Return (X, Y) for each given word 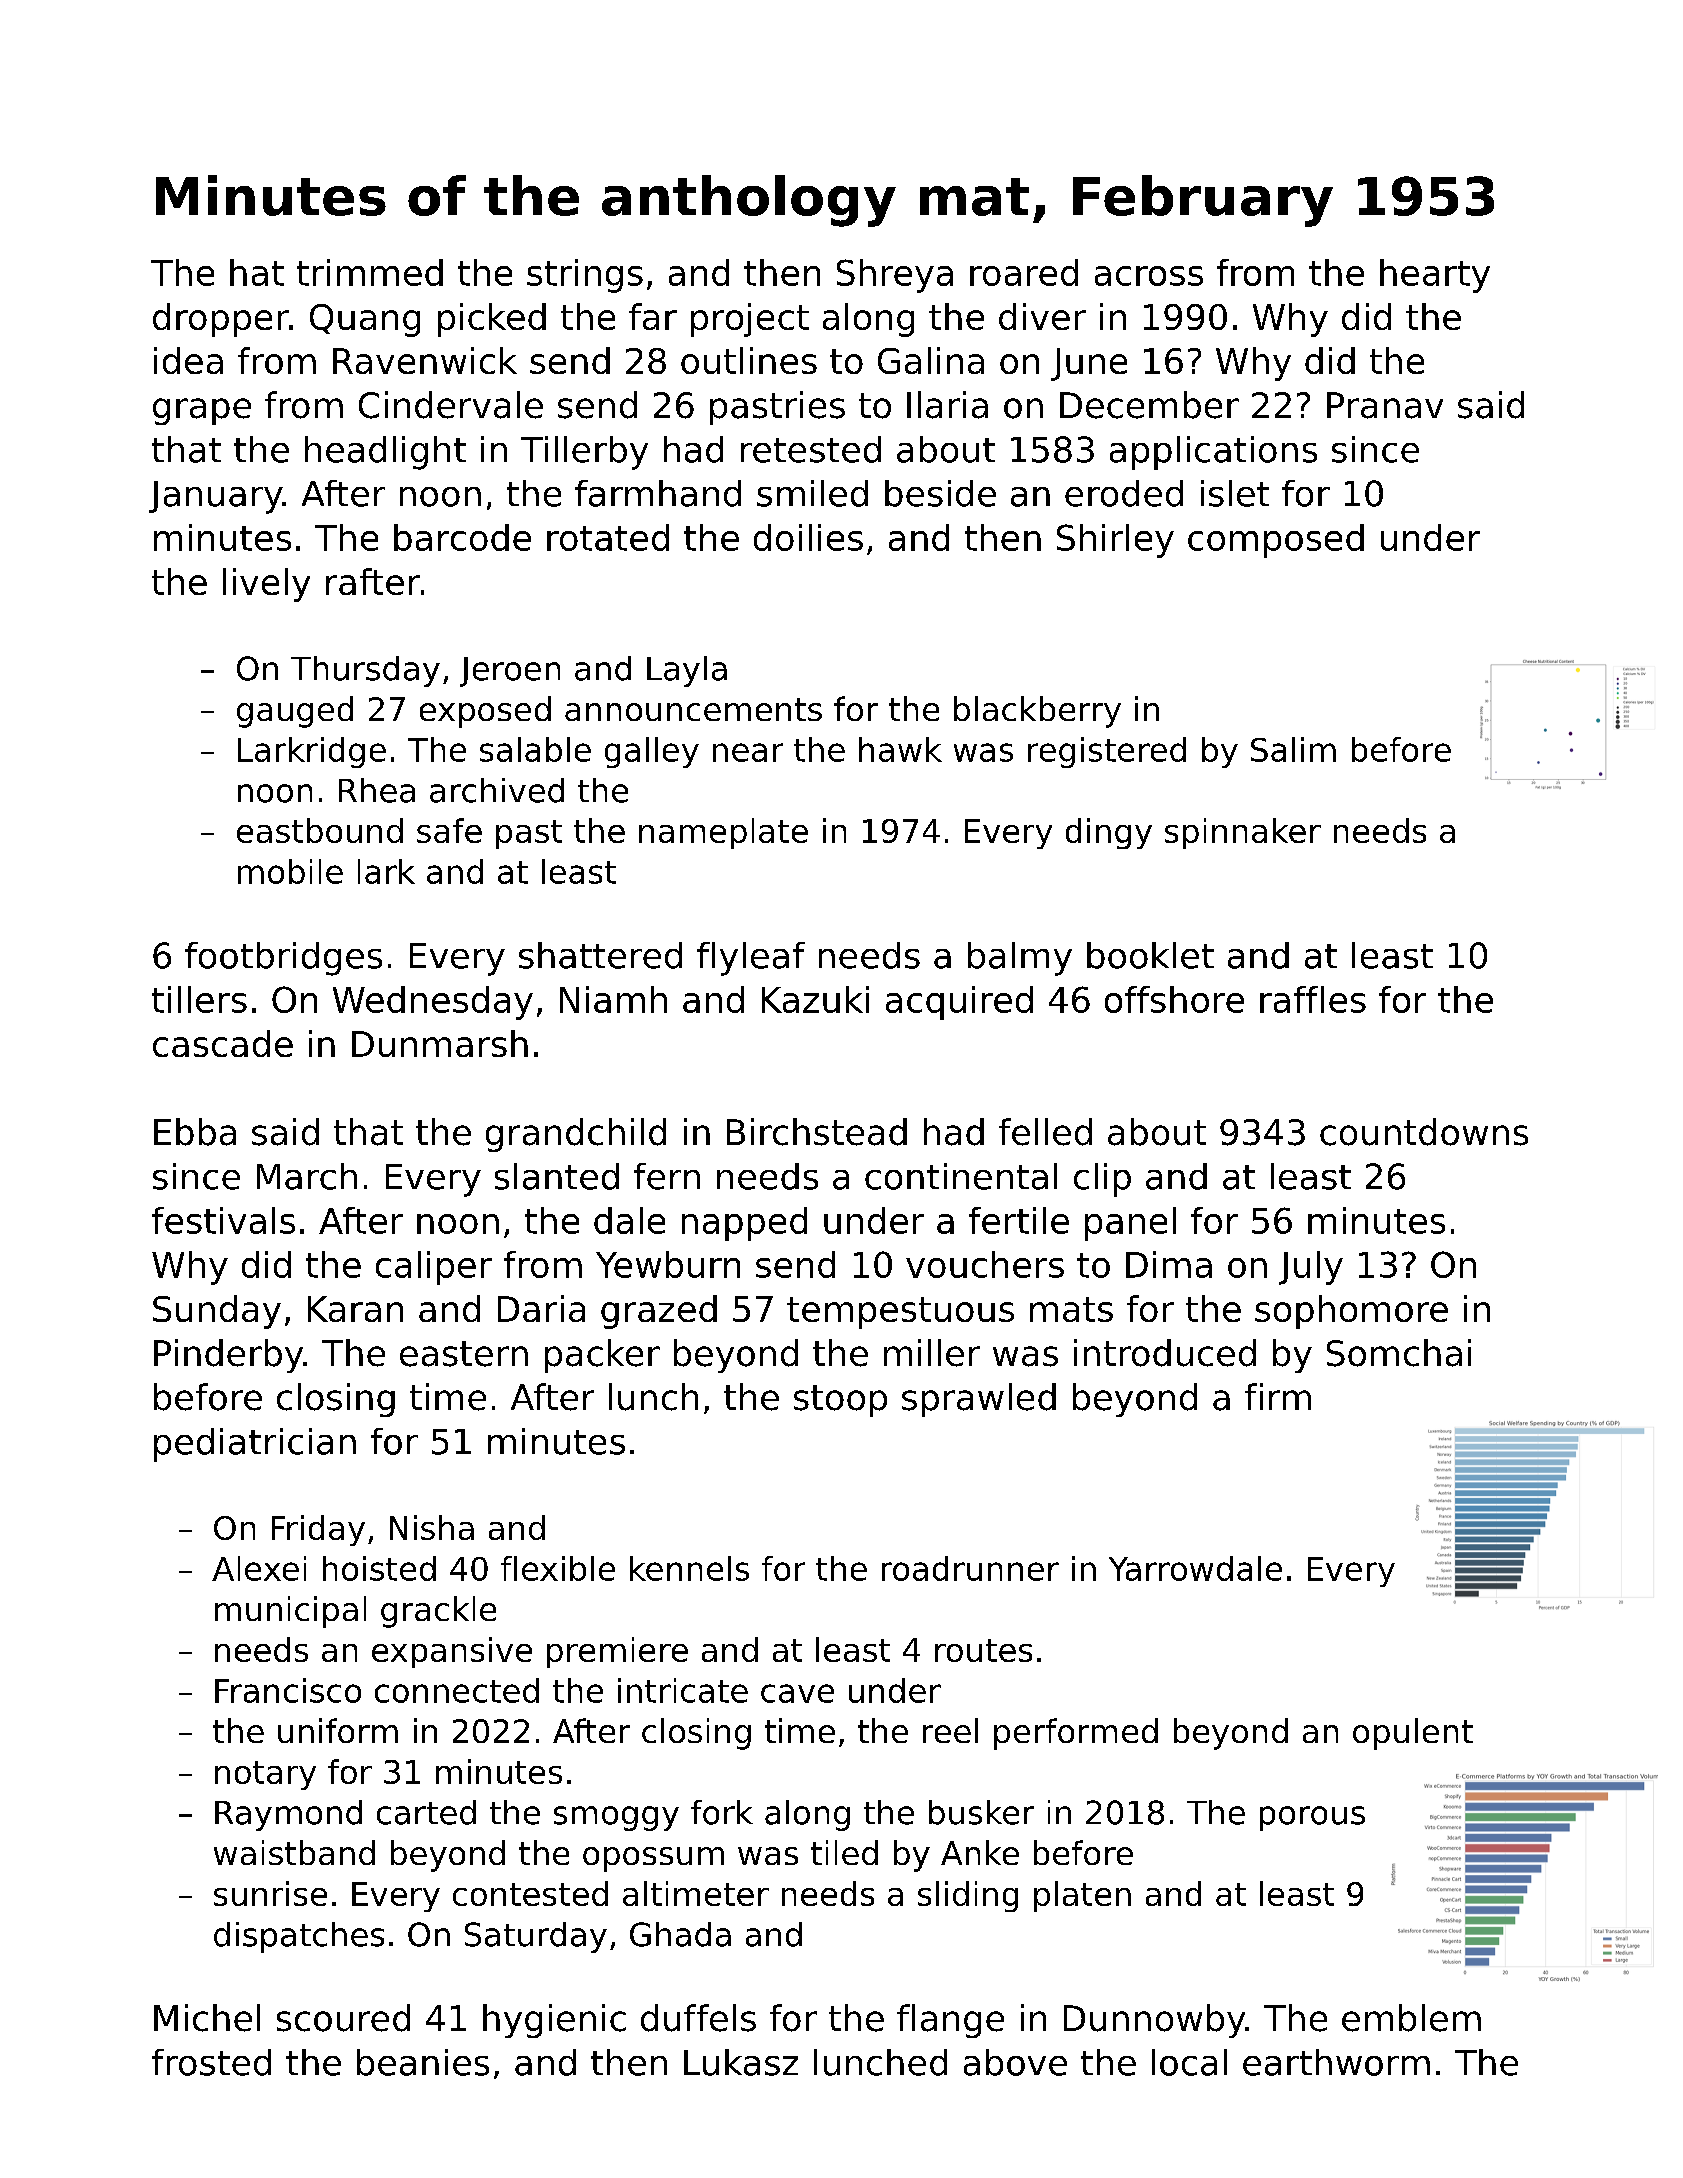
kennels (689, 1568)
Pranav (1385, 405)
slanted (557, 1176)
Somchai (1399, 1353)
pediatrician (255, 1445)
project (750, 320)
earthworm (1336, 2062)
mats (1071, 1309)
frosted (211, 2062)
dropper (221, 320)
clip (1102, 1180)
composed (1276, 541)
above (1015, 2062)
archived (497, 790)
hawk (900, 749)
